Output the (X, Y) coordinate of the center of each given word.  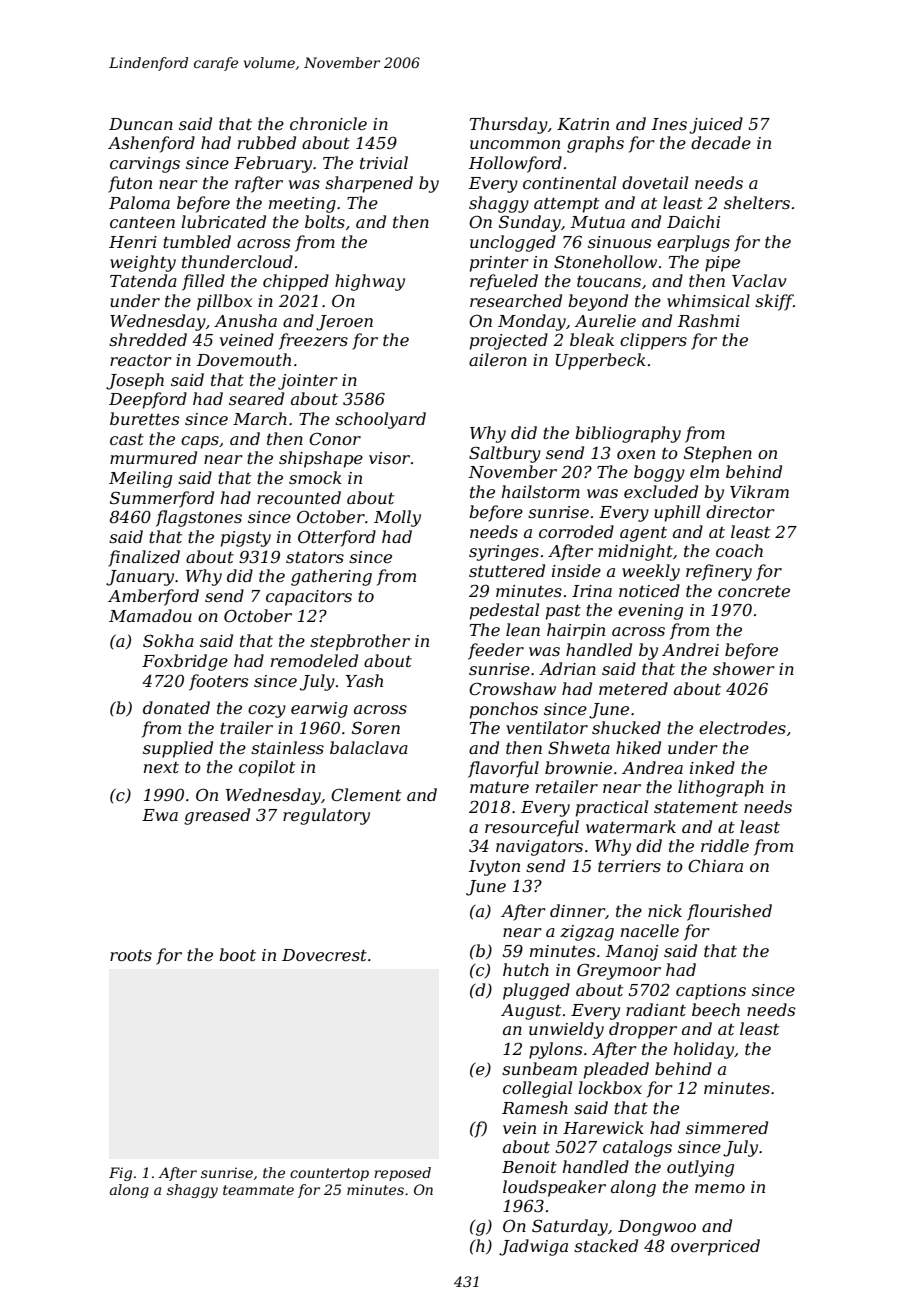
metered (633, 688)
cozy (267, 711)
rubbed (267, 142)
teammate (258, 1190)
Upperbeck (601, 361)
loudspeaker (554, 1188)
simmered (727, 1127)
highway (370, 282)
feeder (496, 651)
